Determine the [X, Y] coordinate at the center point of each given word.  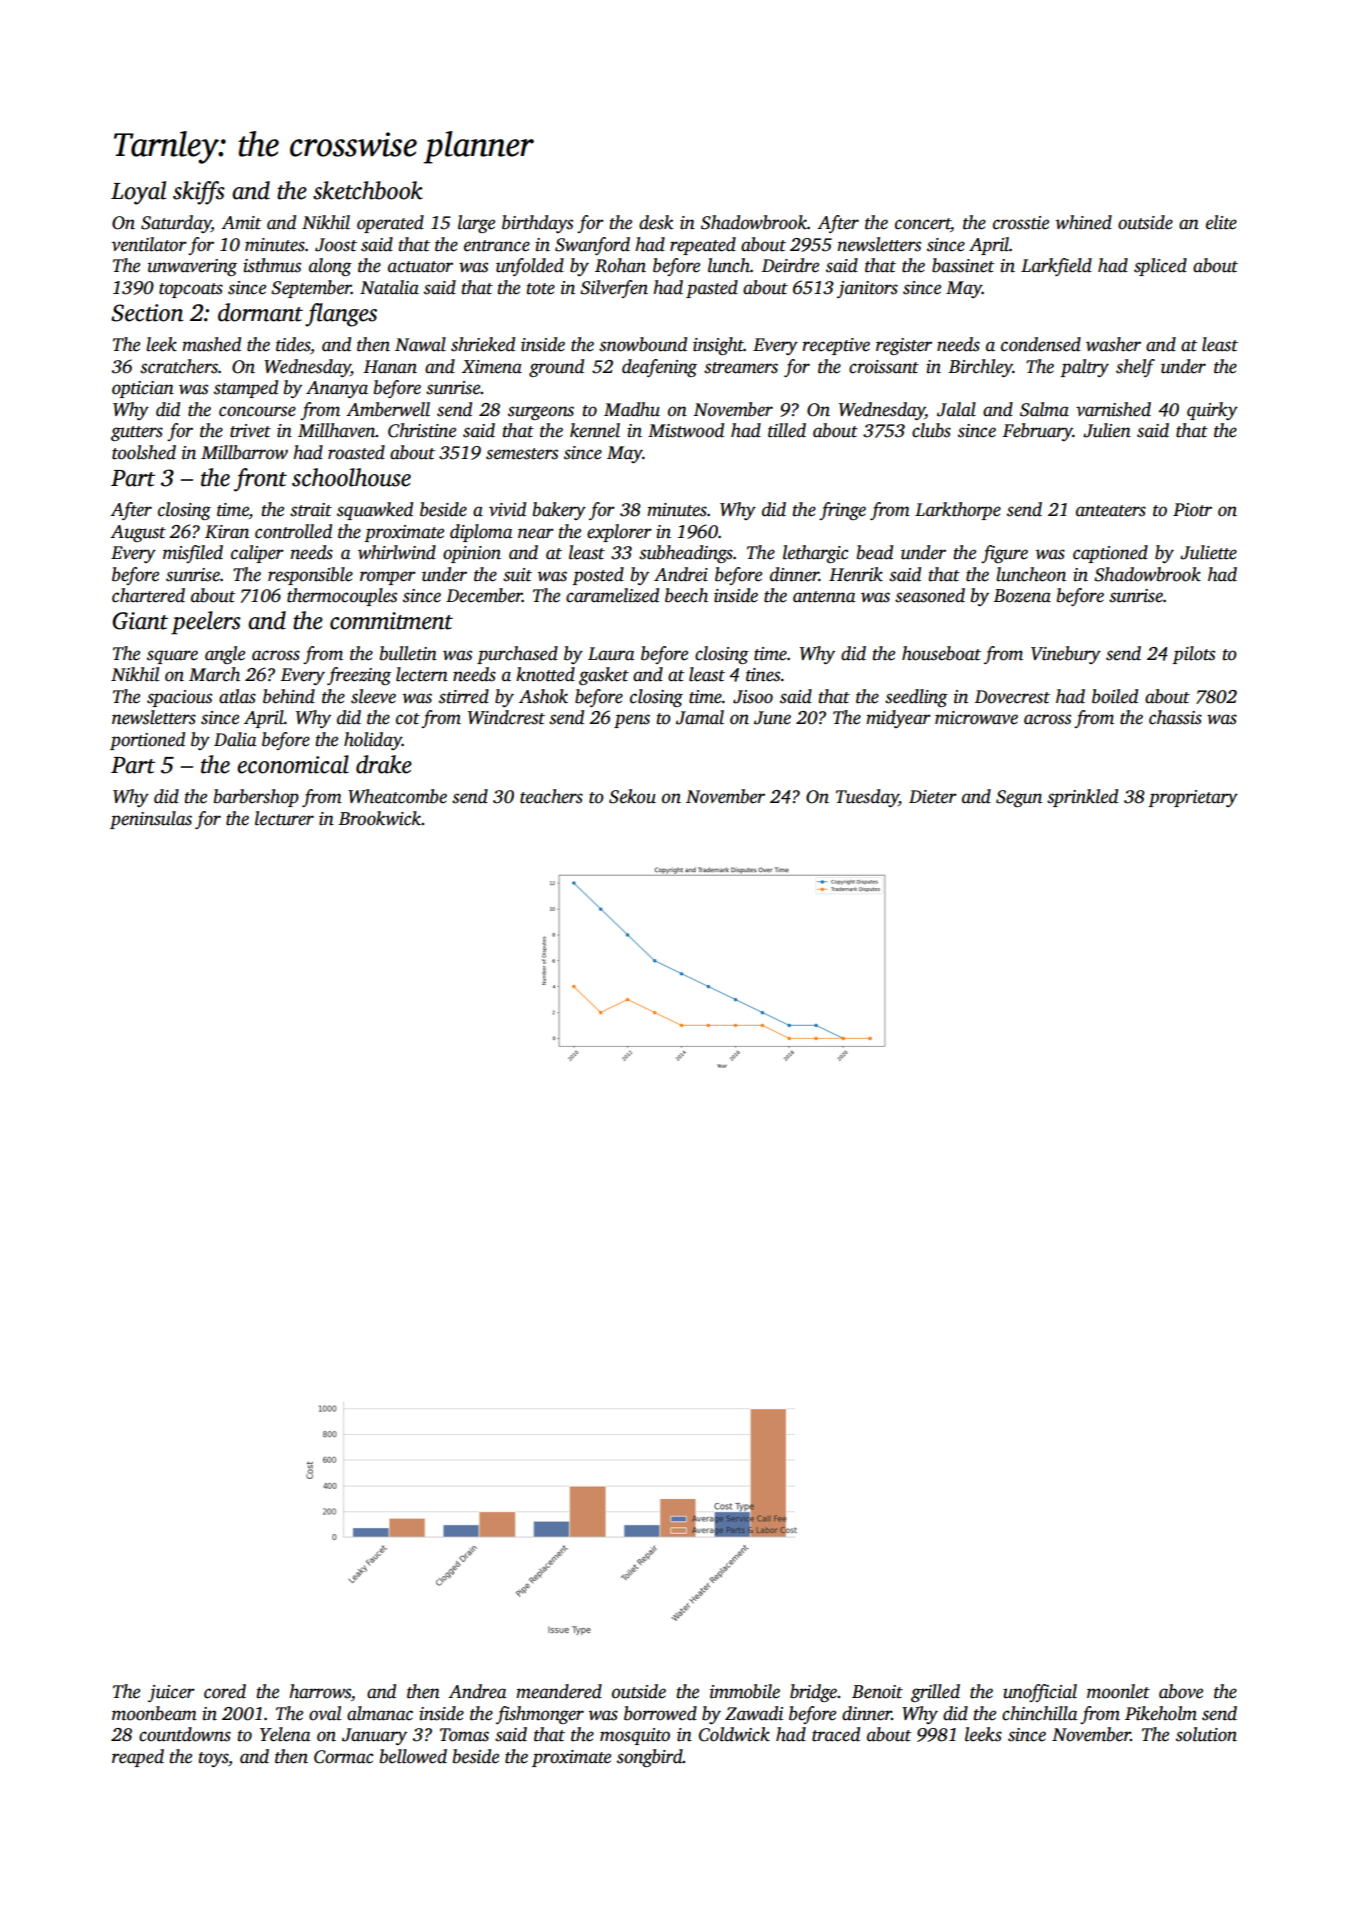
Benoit [877, 1692]
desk [656, 222]
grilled [935, 1693]
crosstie [1021, 223]
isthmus [272, 265]
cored [225, 1691]
